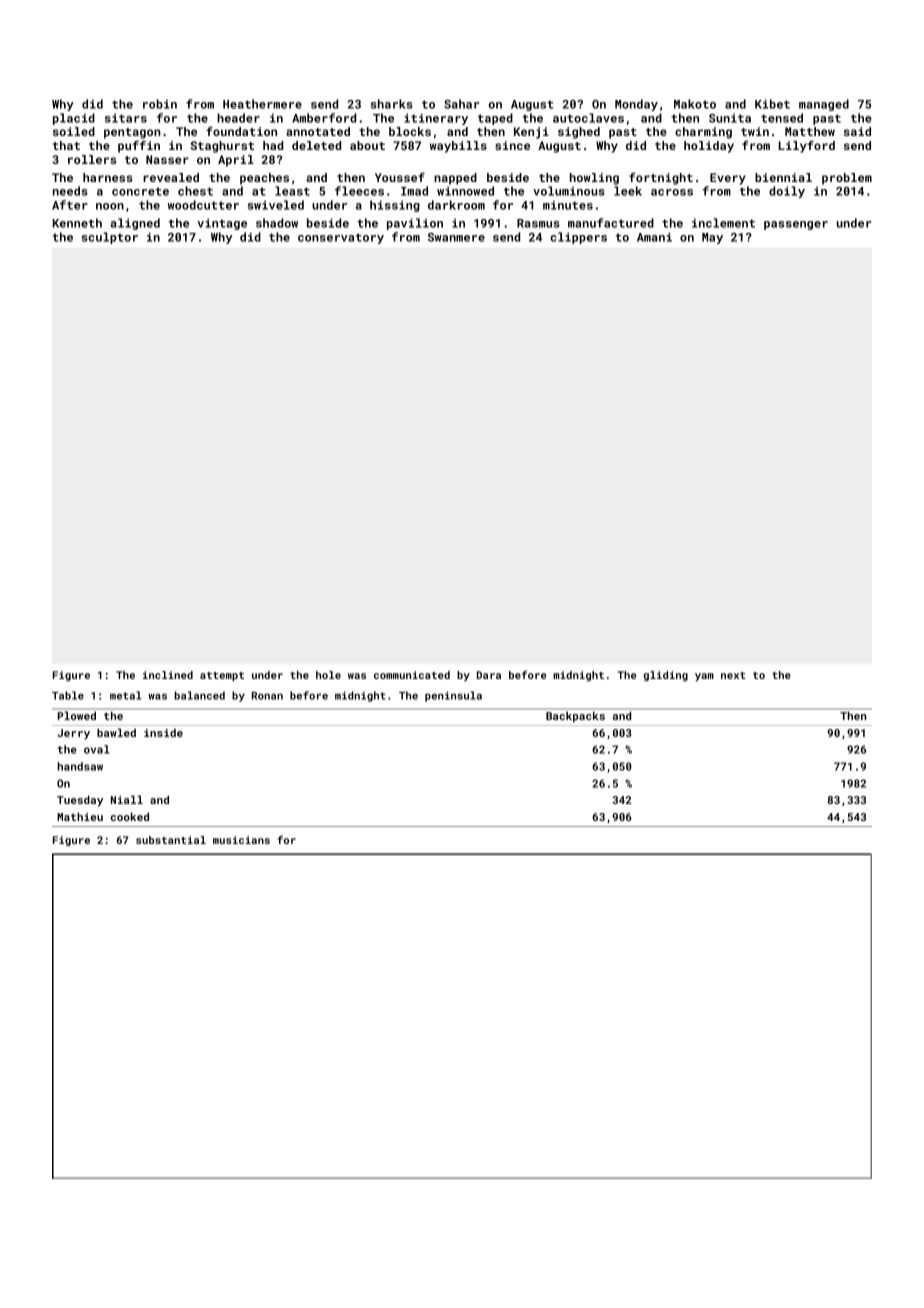  What do you see at coordinates (70, 191) in the screenshot?
I see `needs` at bounding box center [70, 191].
